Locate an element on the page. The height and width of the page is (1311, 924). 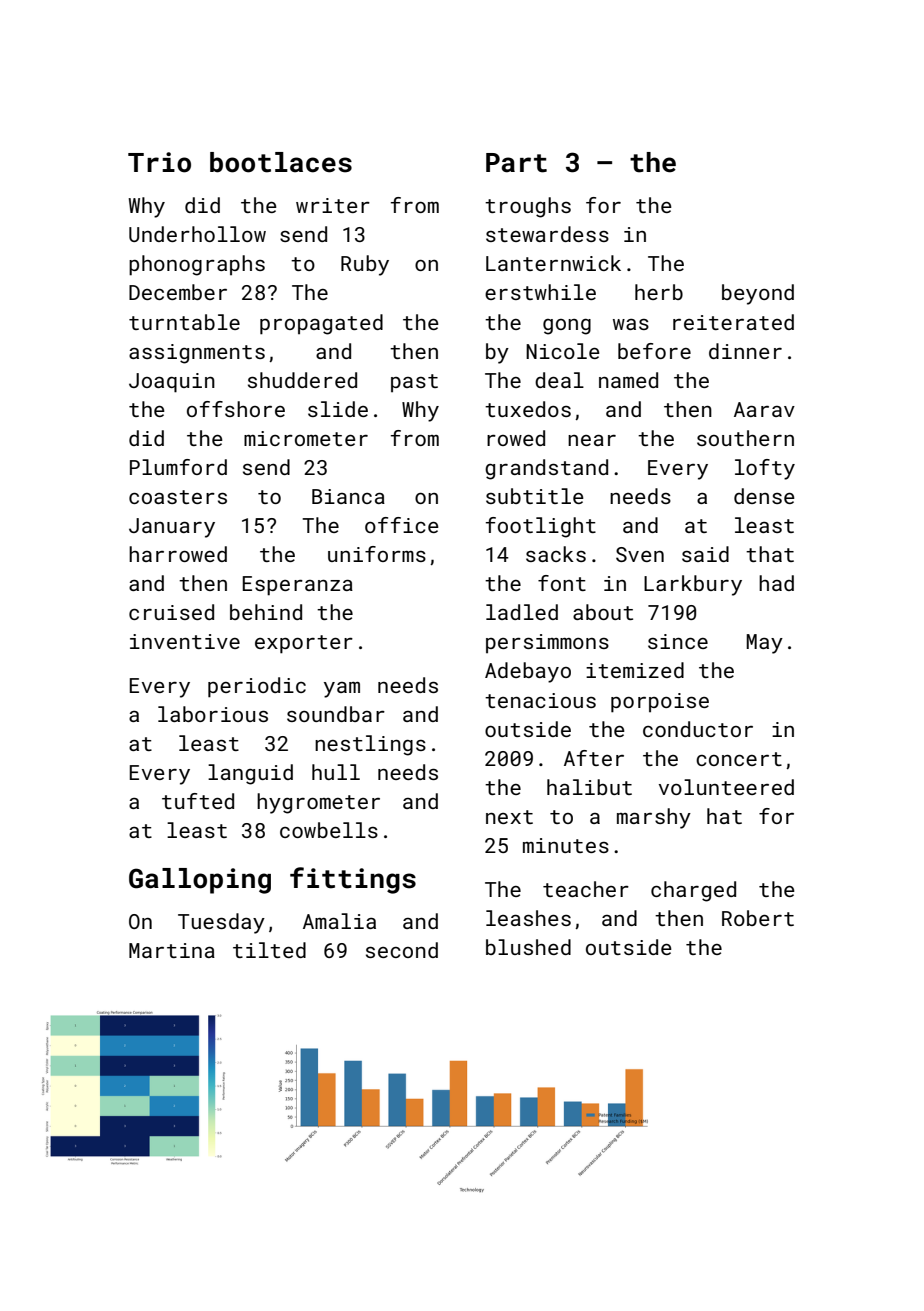
past is located at coordinates (414, 383).
